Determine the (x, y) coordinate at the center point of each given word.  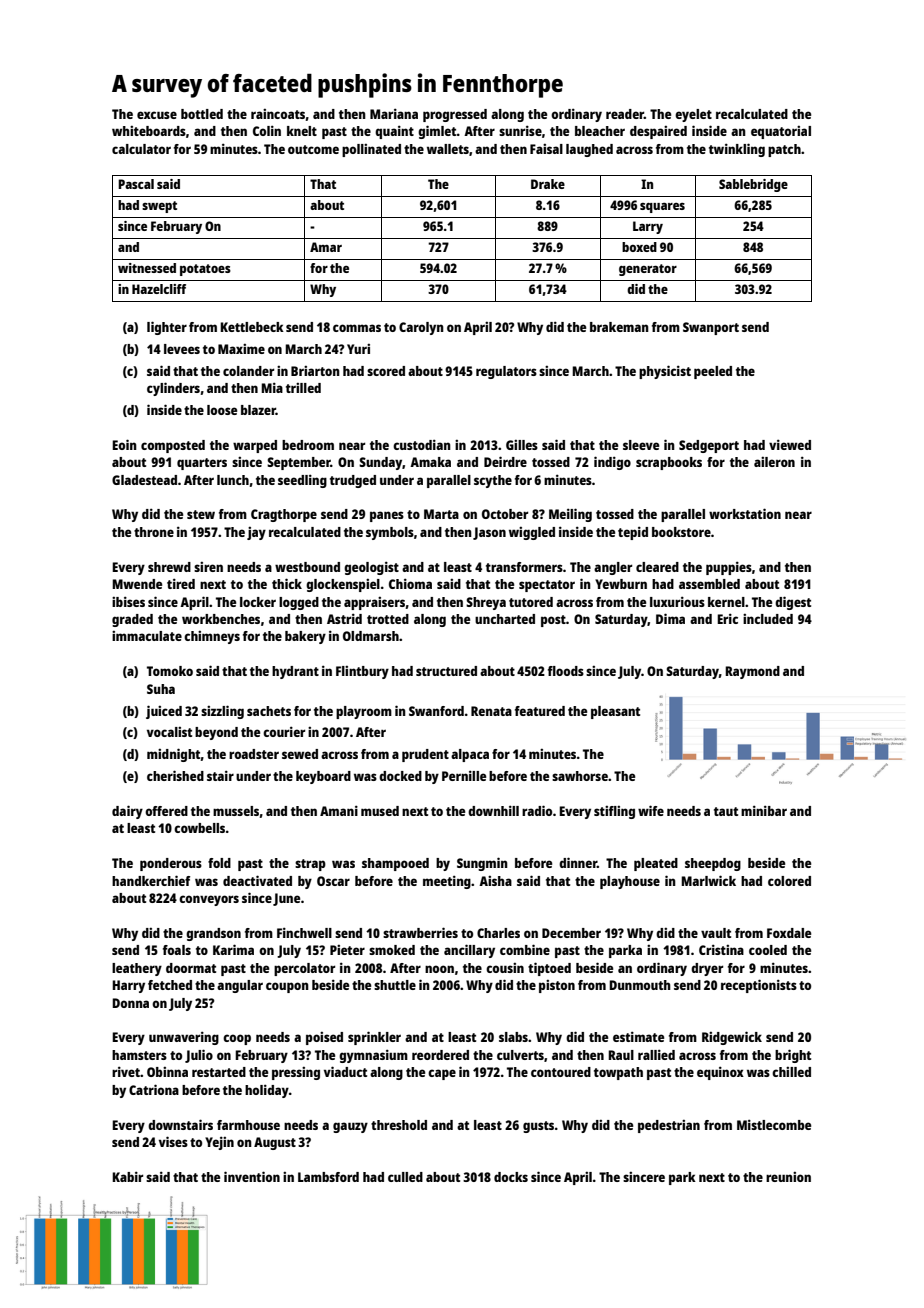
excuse (157, 115)
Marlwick (708, 880)
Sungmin (482, 864)
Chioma (410, 583)
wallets (448, 149)
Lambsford (328, 1177)
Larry (648, 227)
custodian (422, 444)
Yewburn (621, 584)
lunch (233, 480)
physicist (665, 372)
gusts (538, 1127)
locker (258, 602)
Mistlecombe (774, 1124)
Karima (233, 949)
